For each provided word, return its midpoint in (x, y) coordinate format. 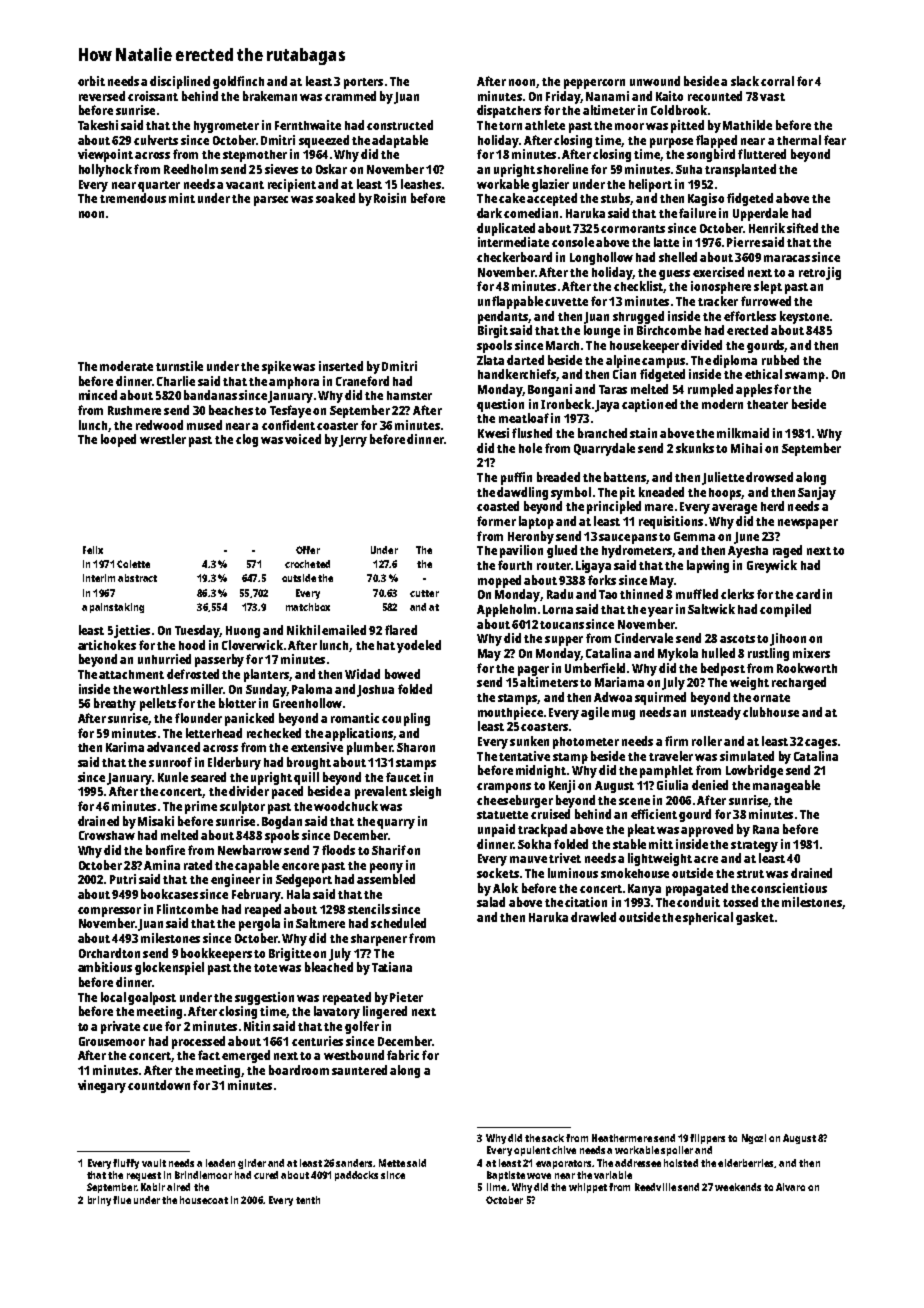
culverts (156, 140)
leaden (220, 1163)
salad (491, 902)
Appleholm (506, 610)
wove (539, 1176)
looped (118, 440)
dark (489, 213)
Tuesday (197, 631)
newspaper (808, 524)
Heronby (531, 537)
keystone (804, 317)
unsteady (716, 713)
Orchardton (109, 953)
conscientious (789, 888)
